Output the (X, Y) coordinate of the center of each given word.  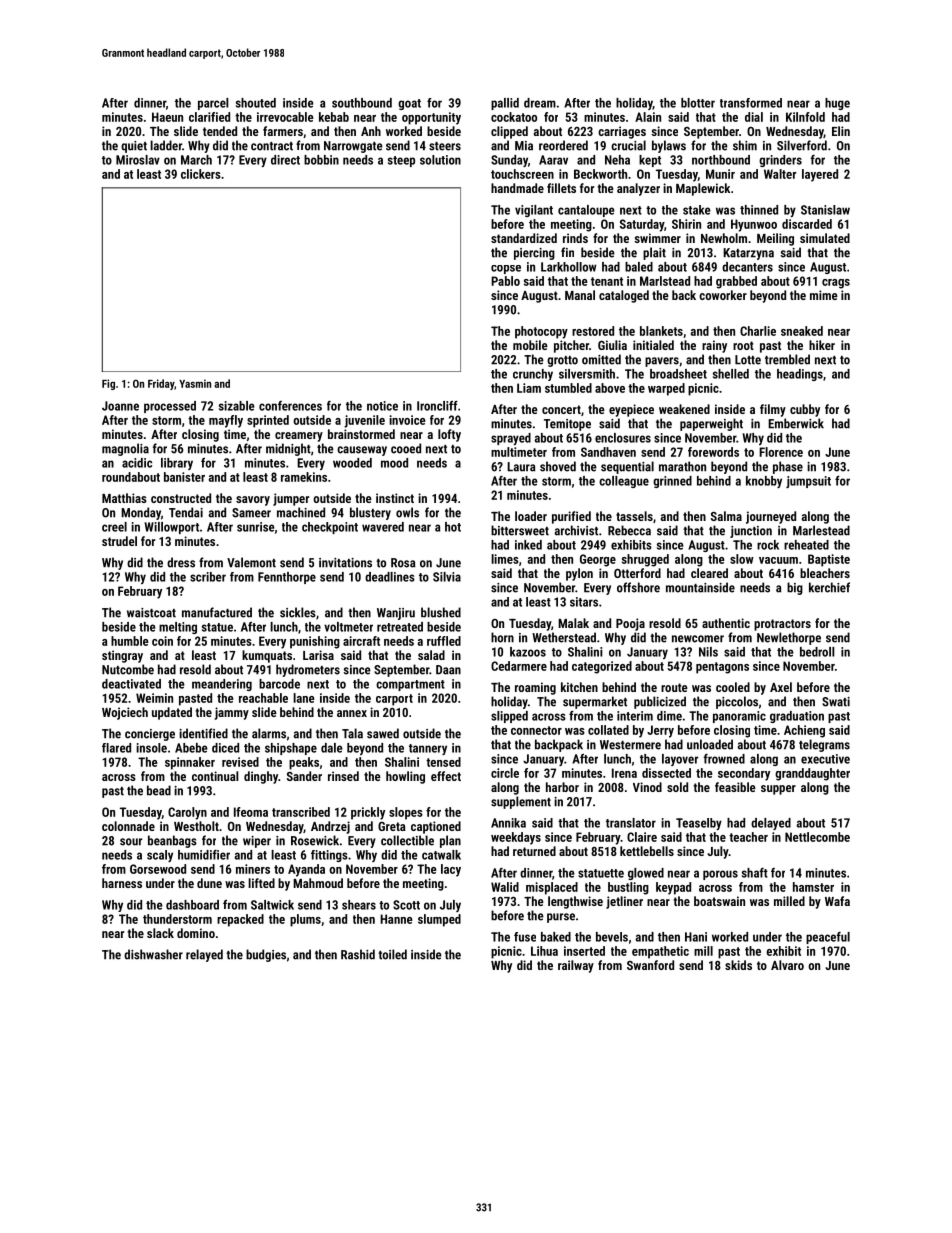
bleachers (825, 573)
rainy (714, 346)
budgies (266, 955)
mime (824, 295)
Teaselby (699, 824)
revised (240, 762)
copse (506, 269)
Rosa (403, 563)
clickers (201, 174)
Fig (108, 384)
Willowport (171, 528)
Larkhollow (568, 267)
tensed (443, 762)
